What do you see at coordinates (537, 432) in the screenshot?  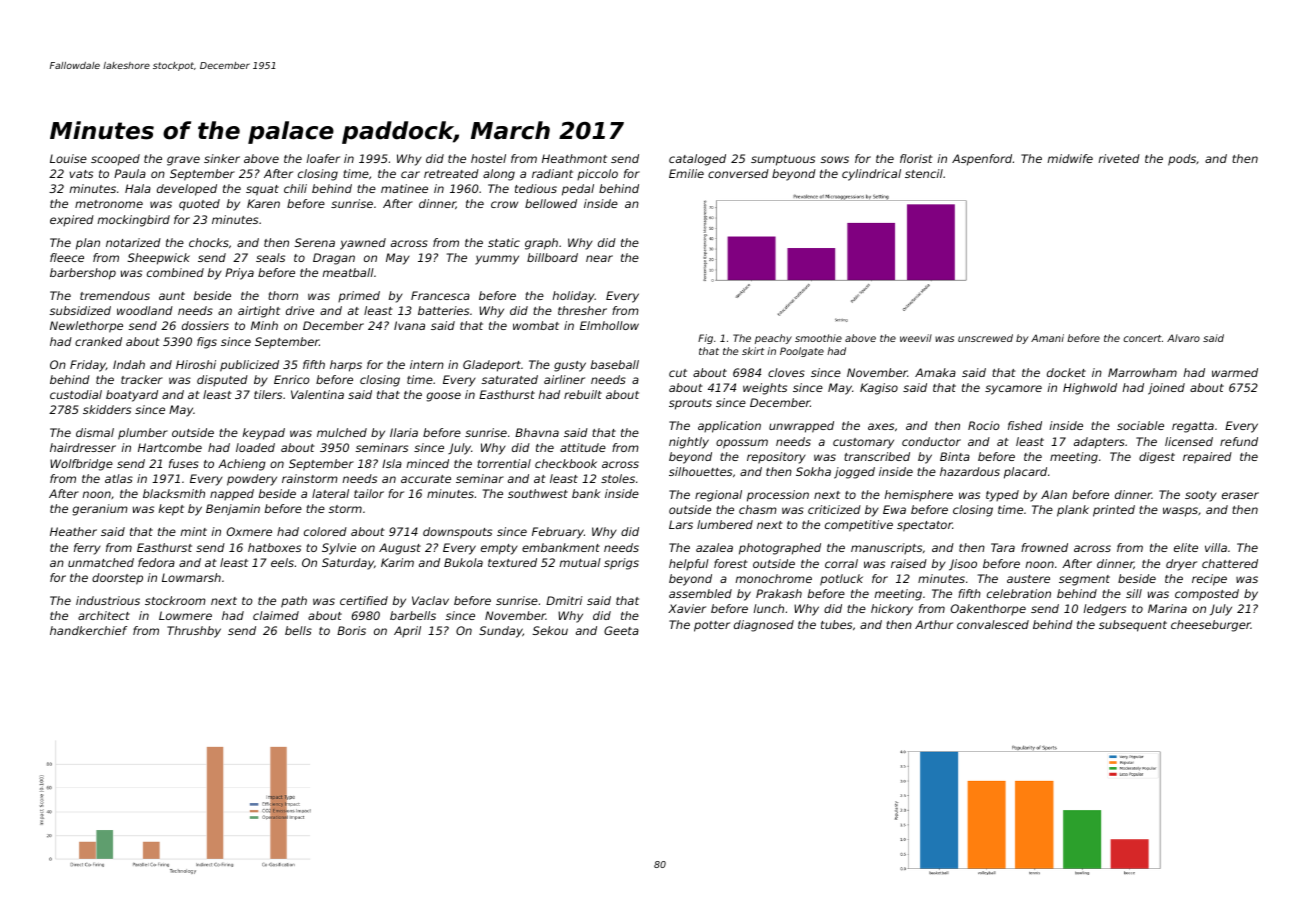 I see `Bhavna` at bounding box center [537, 432].
